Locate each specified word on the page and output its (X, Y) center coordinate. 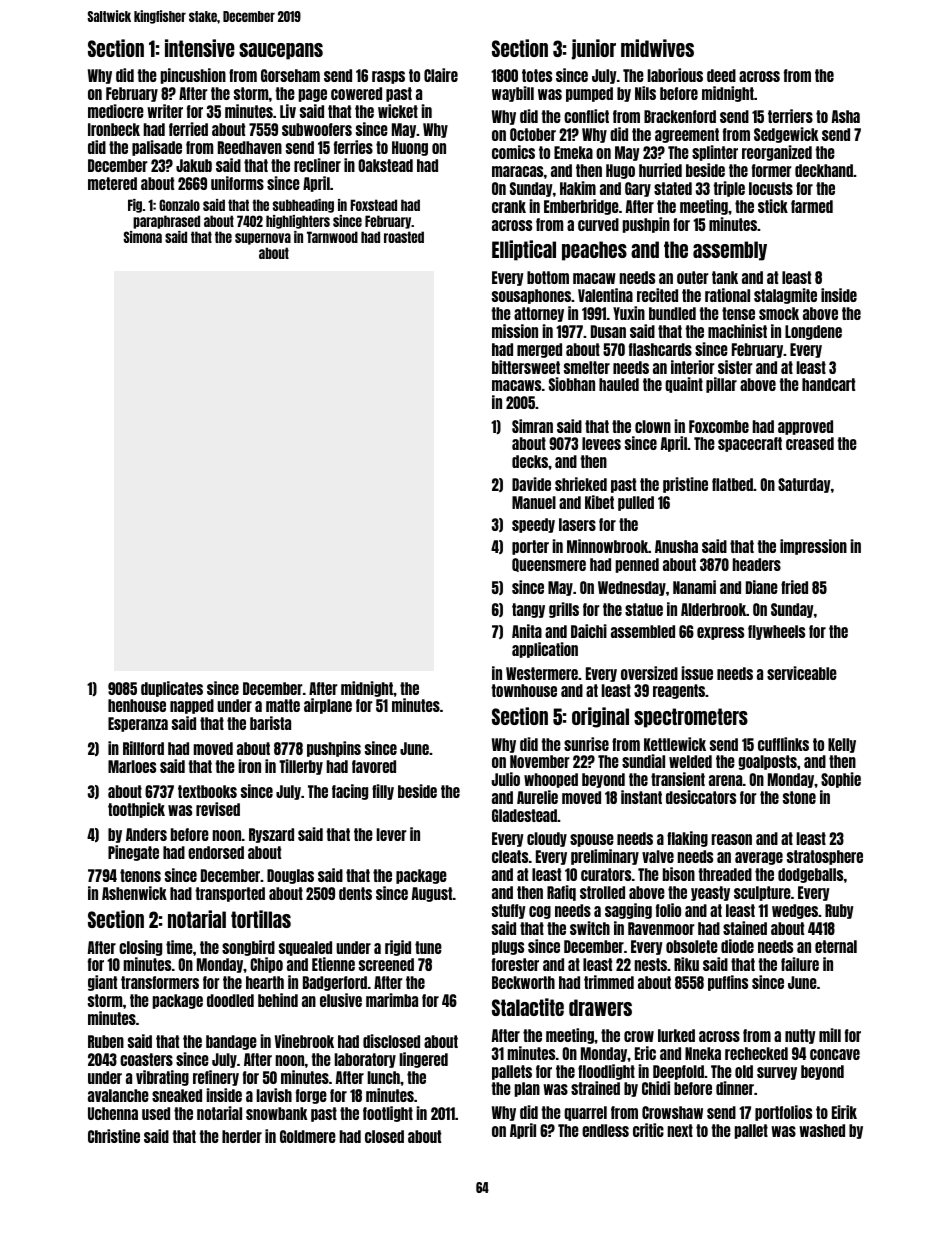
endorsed (216, 852)
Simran (532, 426)
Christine (114, 1136)
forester (515, 964)
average (759, 858)
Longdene (813, 332)
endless (605, 1130)
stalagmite (785, 296)
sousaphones (531, 296)
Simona (143, 237)
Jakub (194, 165)
